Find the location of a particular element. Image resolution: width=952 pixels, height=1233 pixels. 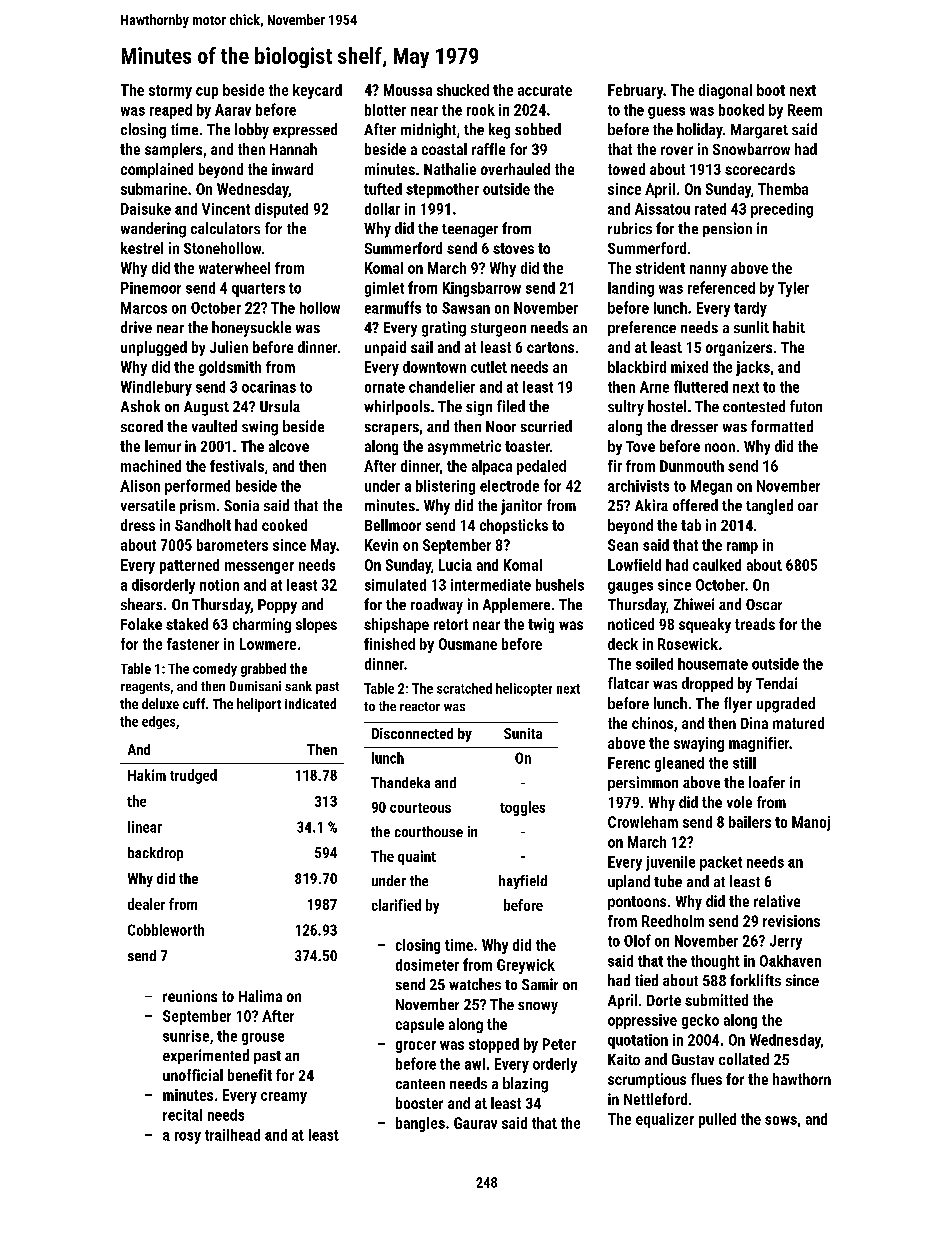

sows is located at coordinates (781, 1120).
